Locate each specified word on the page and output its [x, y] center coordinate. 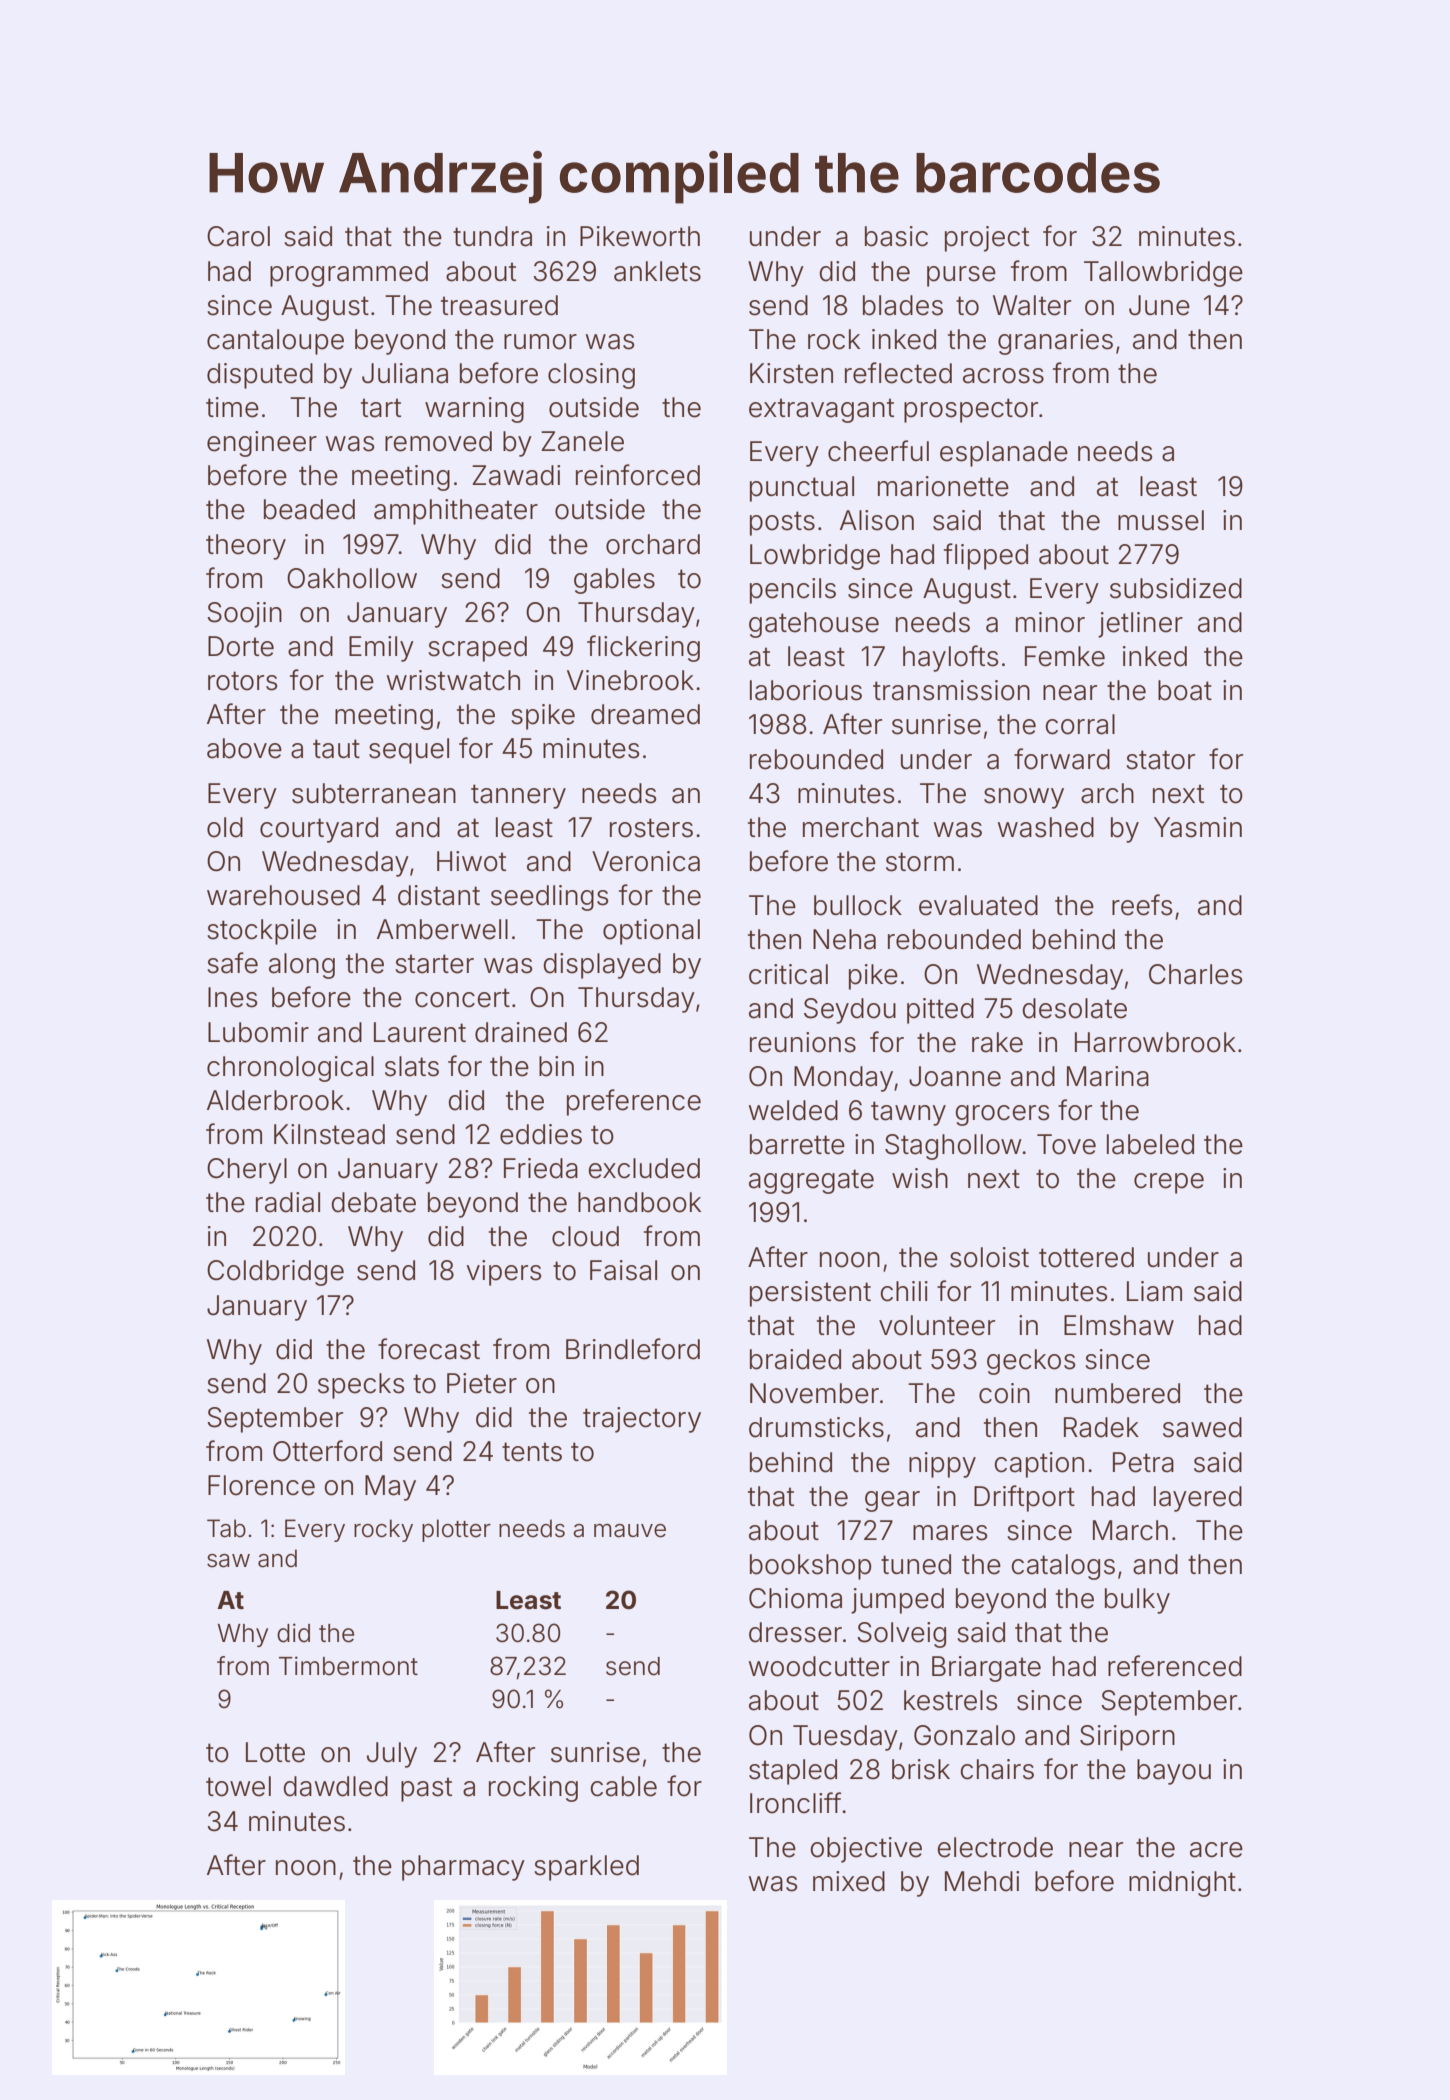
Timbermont [348, 1666]
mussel [1161, 520]
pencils [793, 591]
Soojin [244, 615]
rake [997, 1042]
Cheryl [247, 1171]
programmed [349, 274]
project [987, 239]
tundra [492, 236]
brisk [921, 1769]
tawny [908, 1113]
